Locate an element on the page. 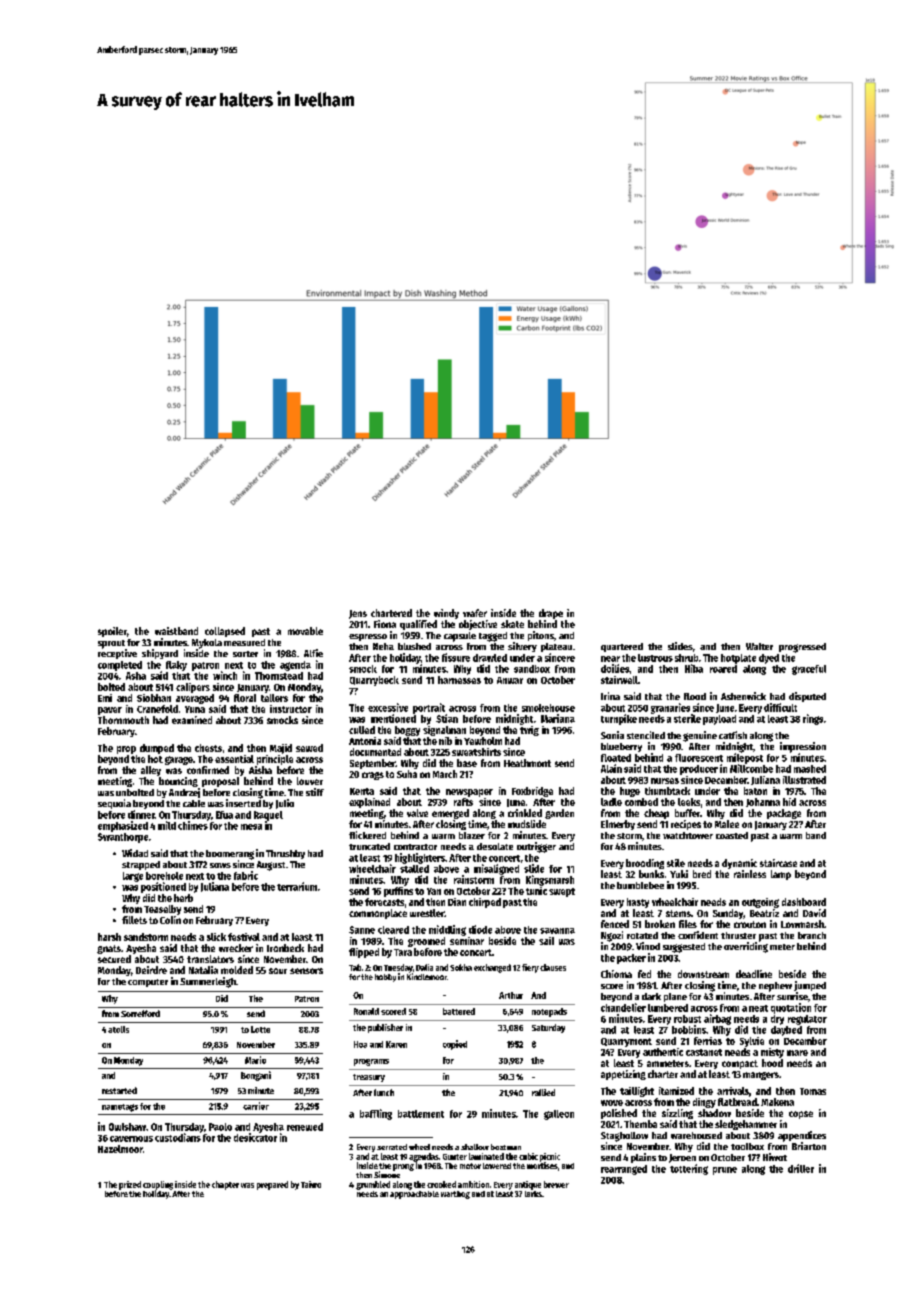  festival is located at coordinates (244, 937).
